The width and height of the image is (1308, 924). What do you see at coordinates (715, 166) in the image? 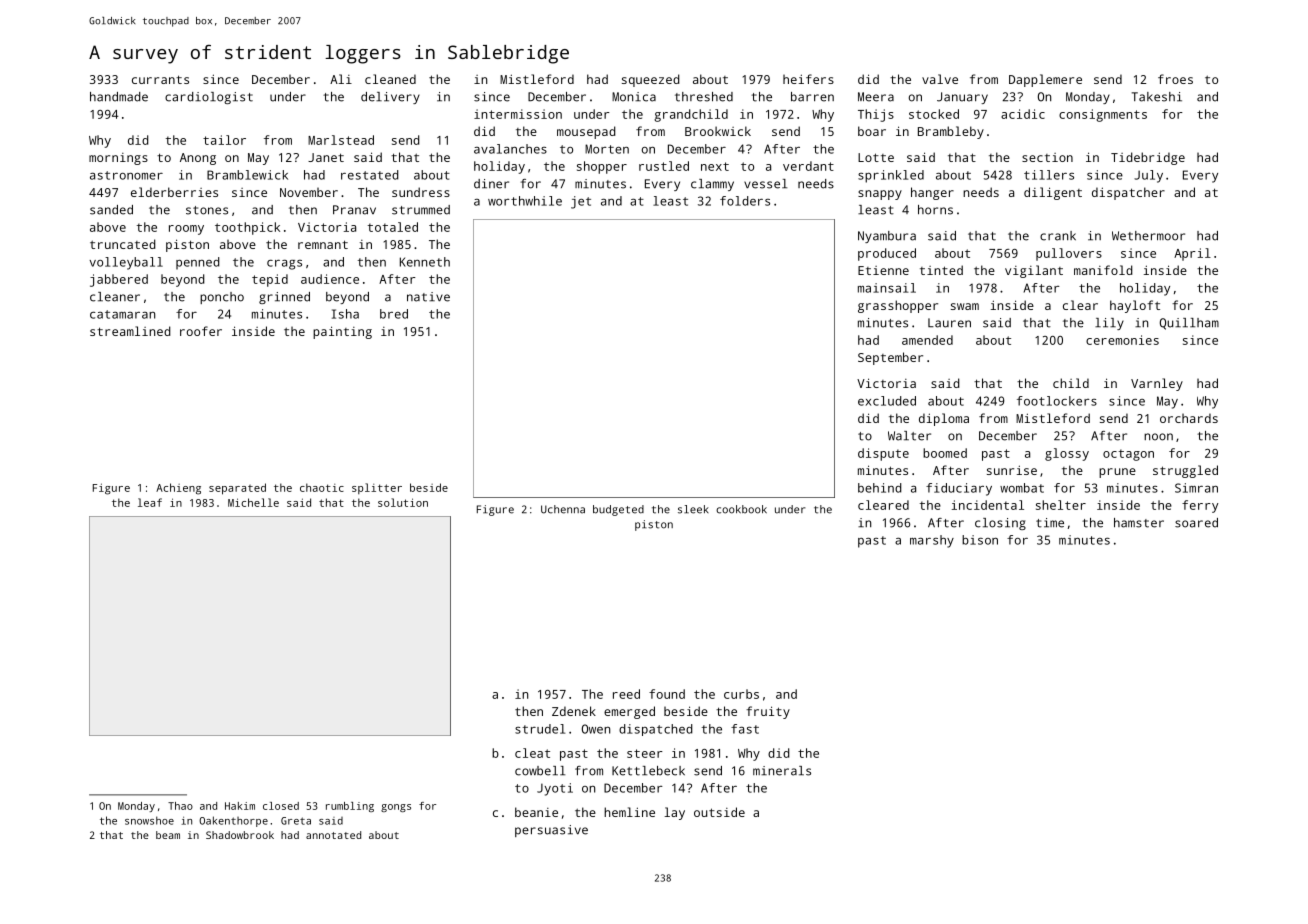
I see `next` at bounding box center [715, 166].
